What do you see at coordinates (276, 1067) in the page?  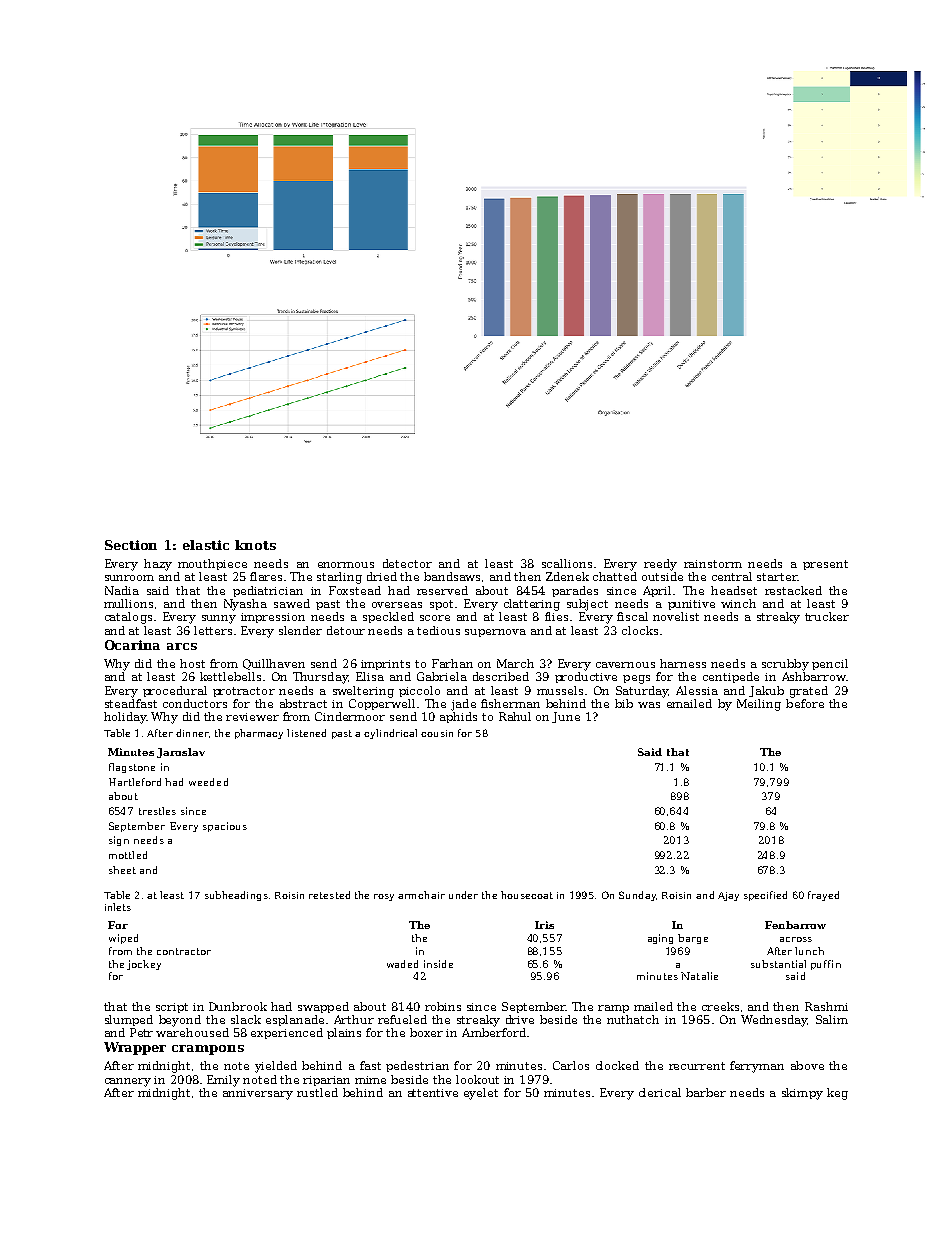 I see `yielded` at bounding box center [276, 1067].
